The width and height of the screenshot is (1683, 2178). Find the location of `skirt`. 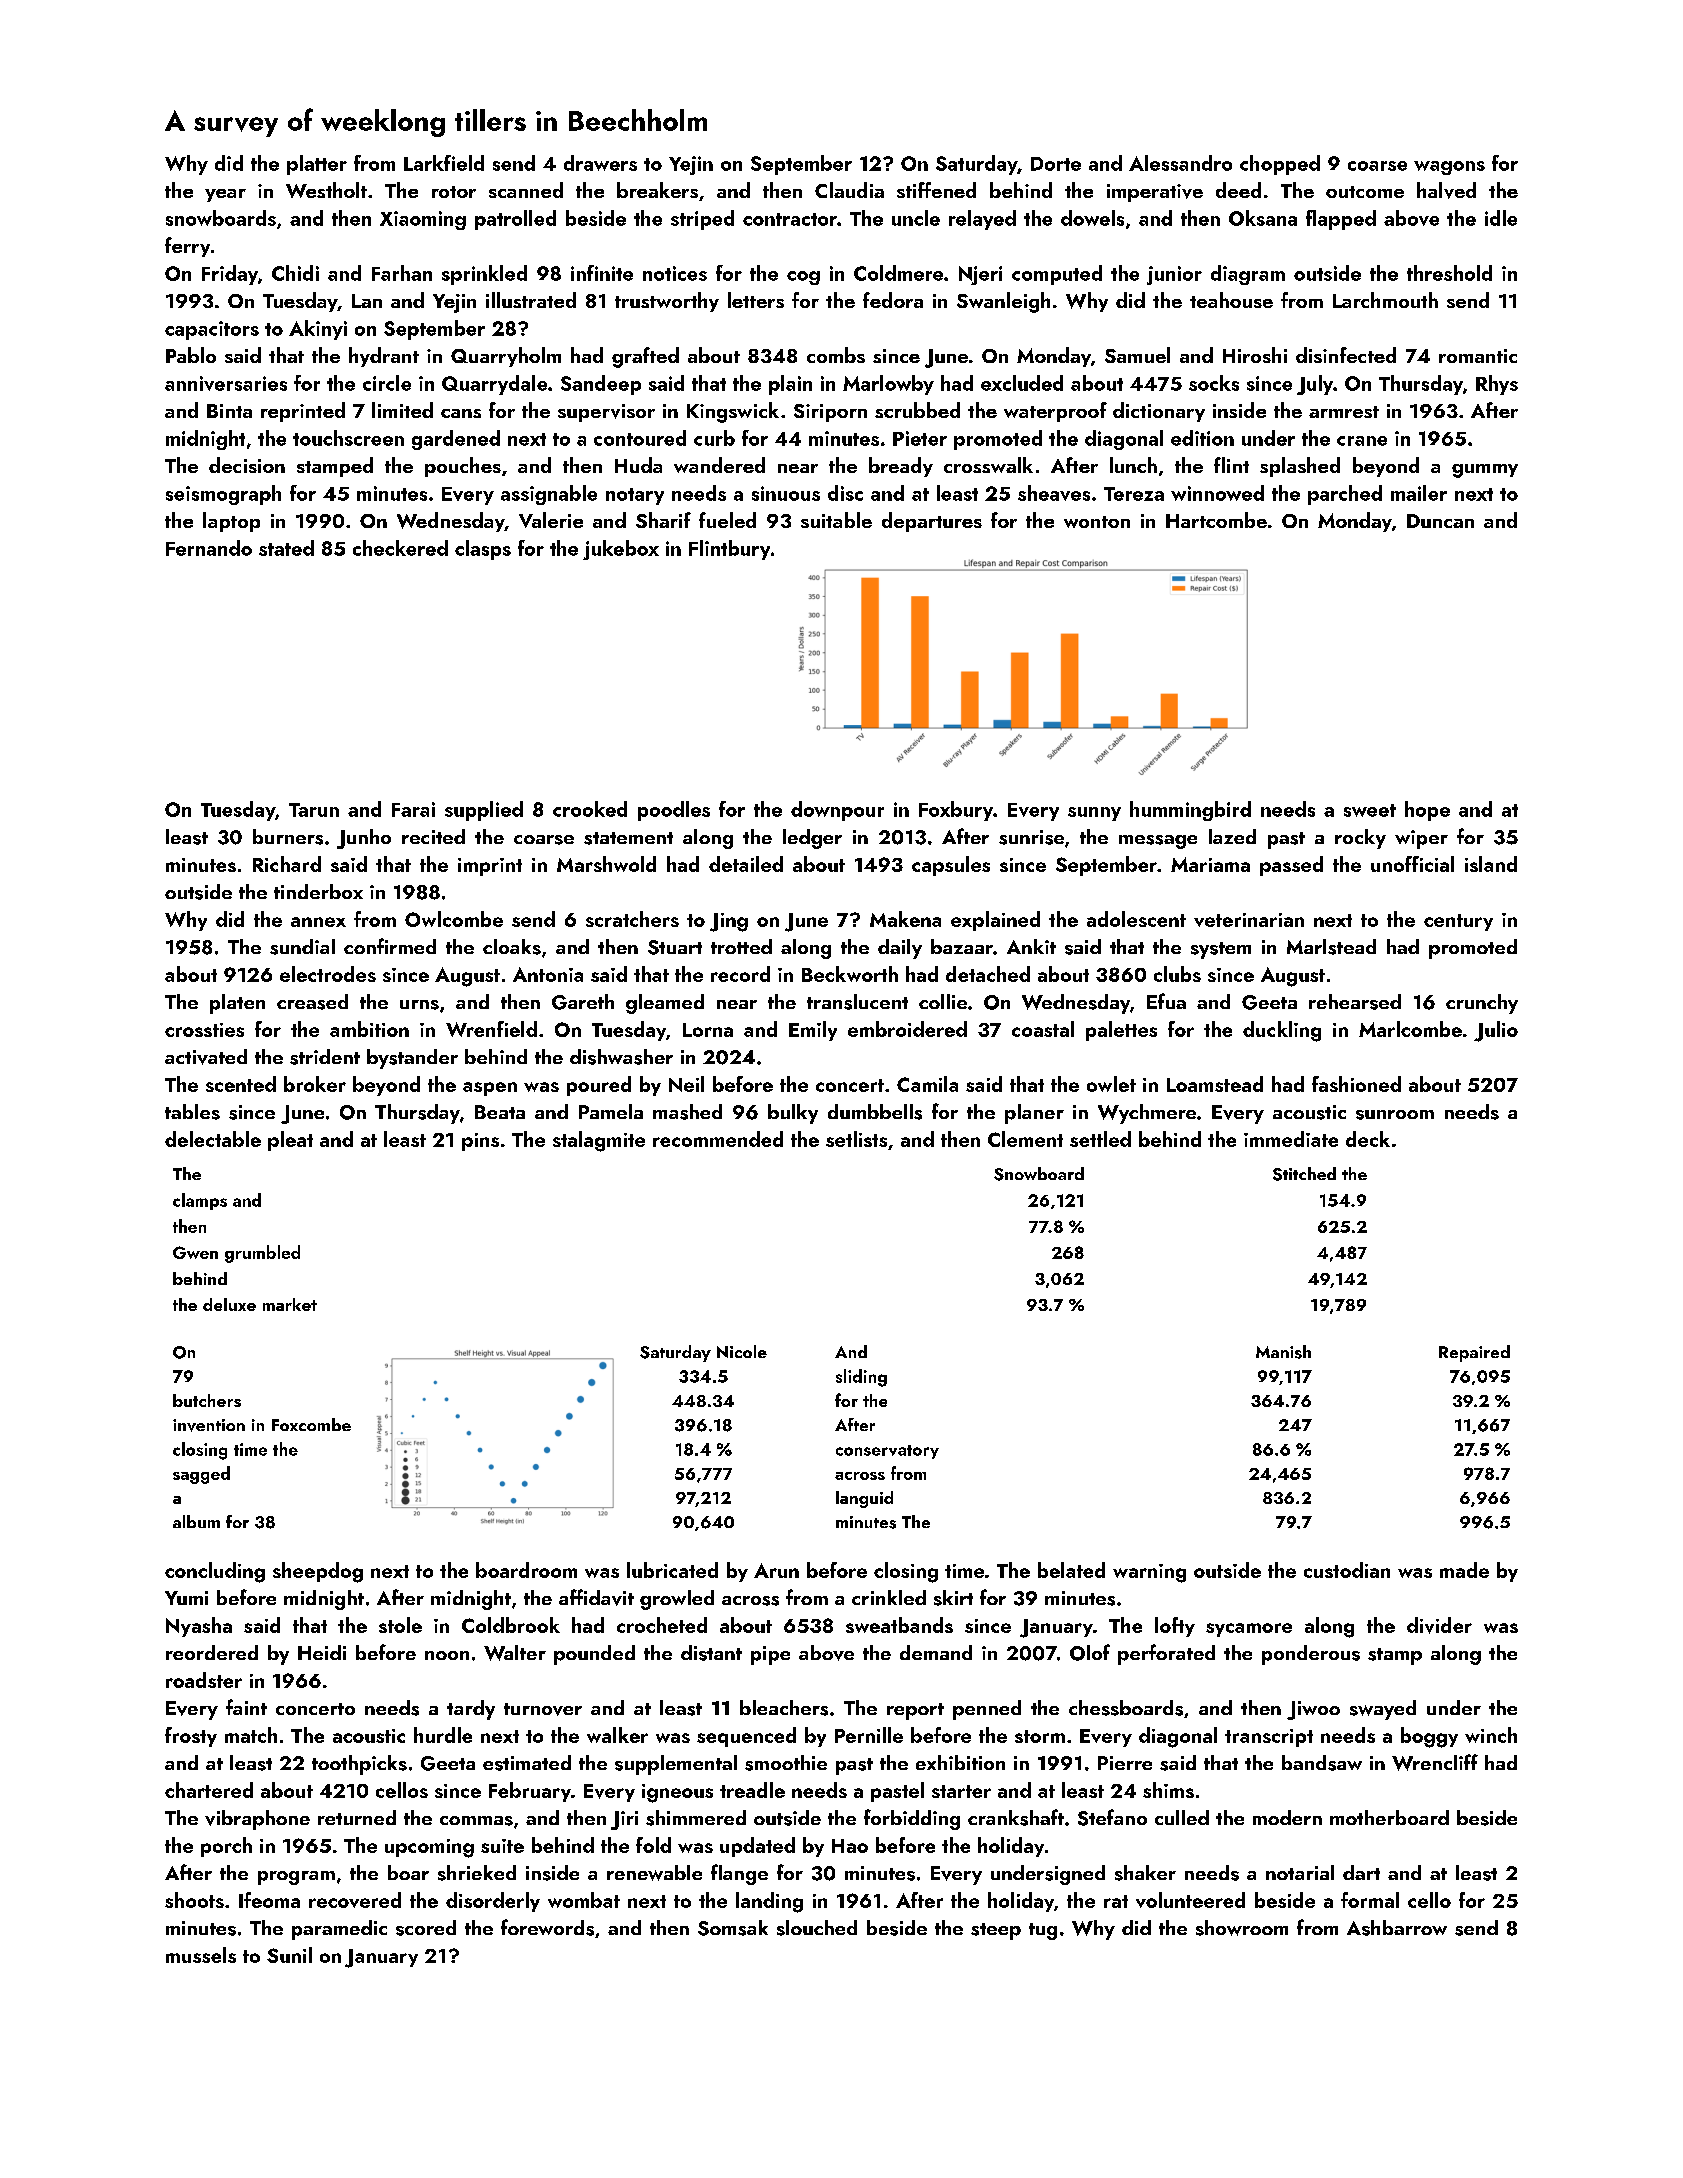

skirt is located at coordinates (953, 1598).
